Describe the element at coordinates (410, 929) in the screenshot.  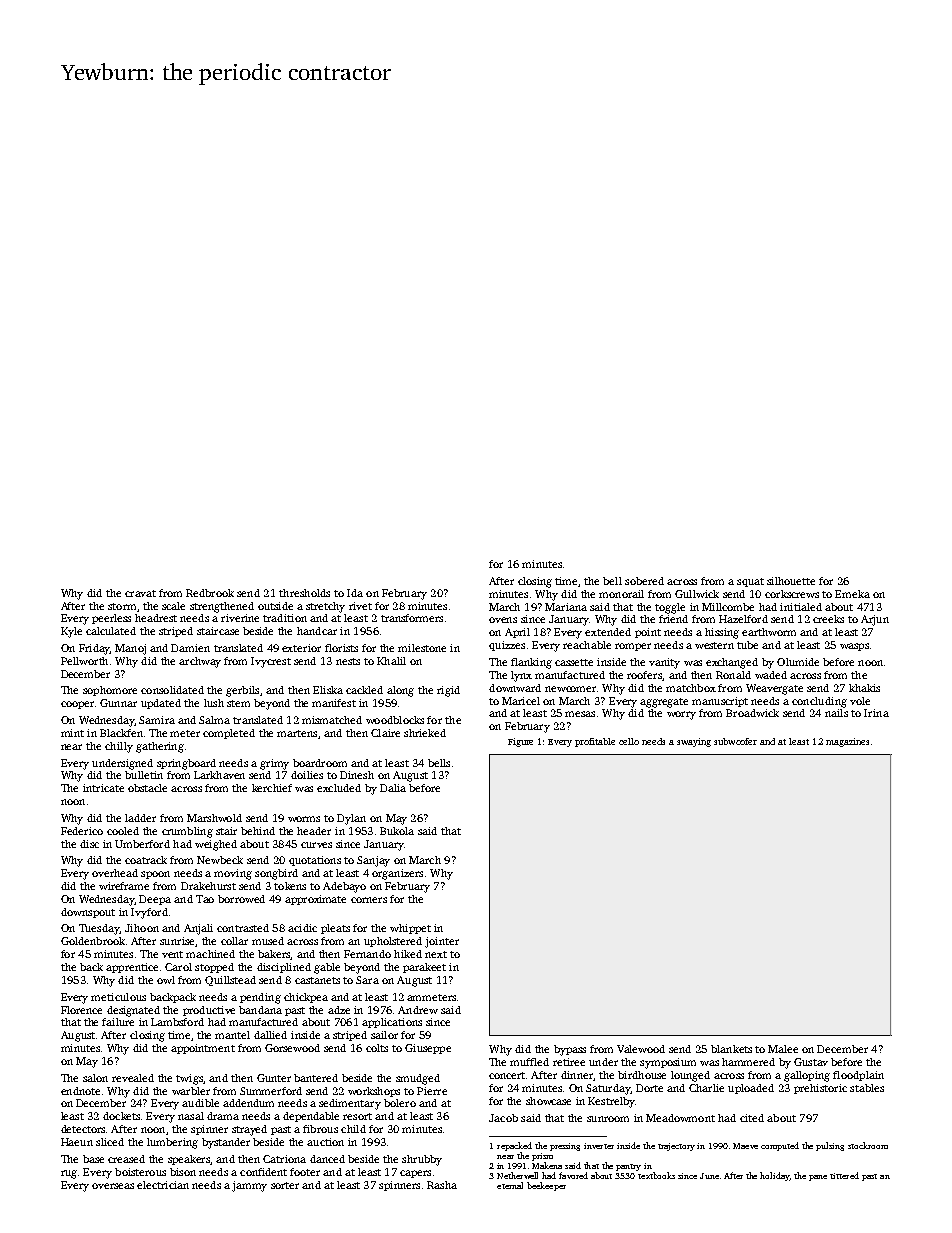
I see `whippet` at that location.
